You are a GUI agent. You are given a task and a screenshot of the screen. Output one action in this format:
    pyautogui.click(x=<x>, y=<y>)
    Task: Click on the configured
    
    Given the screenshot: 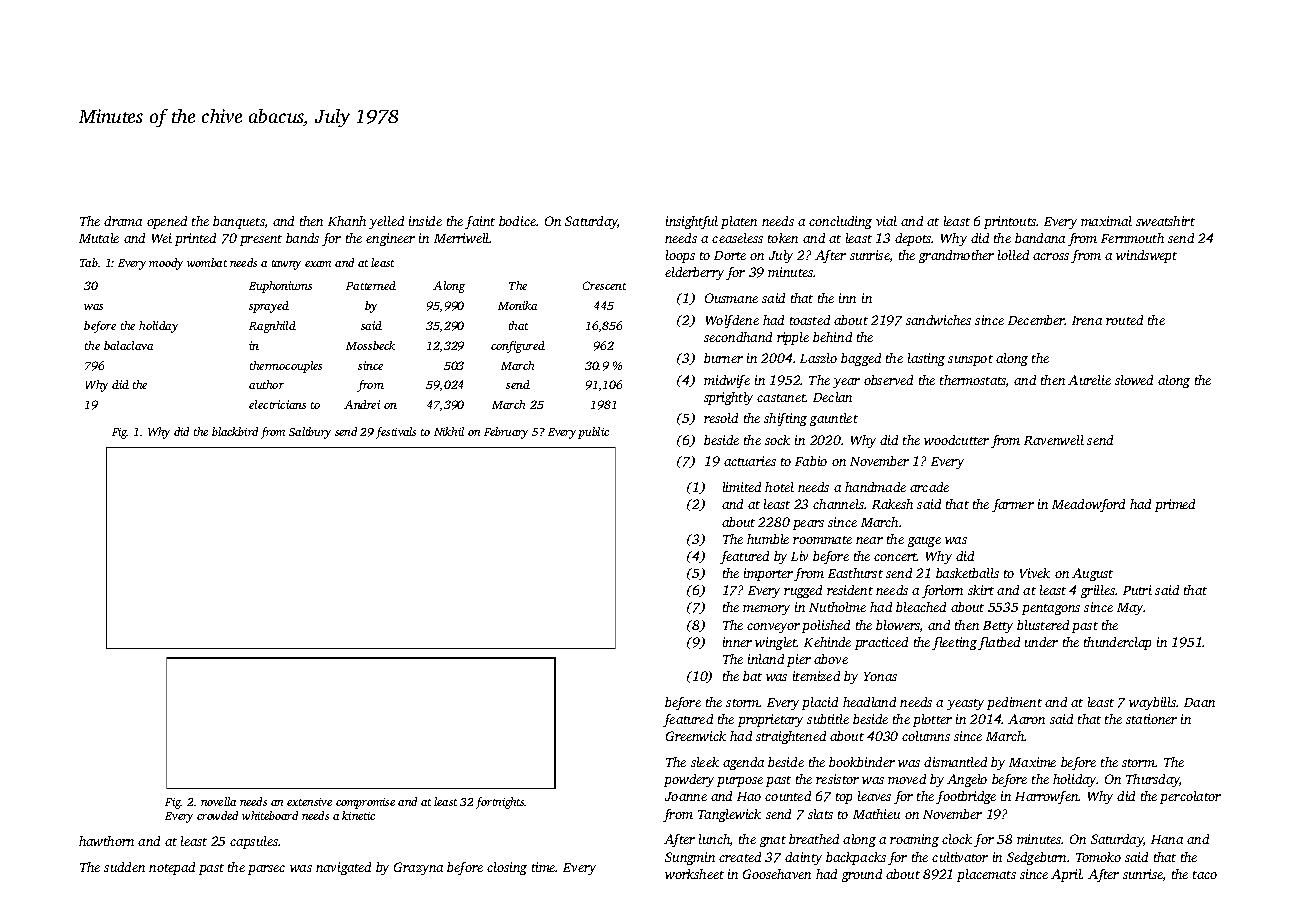 What is the action you would take?
    pyautogui.click(x=518, y=347)
